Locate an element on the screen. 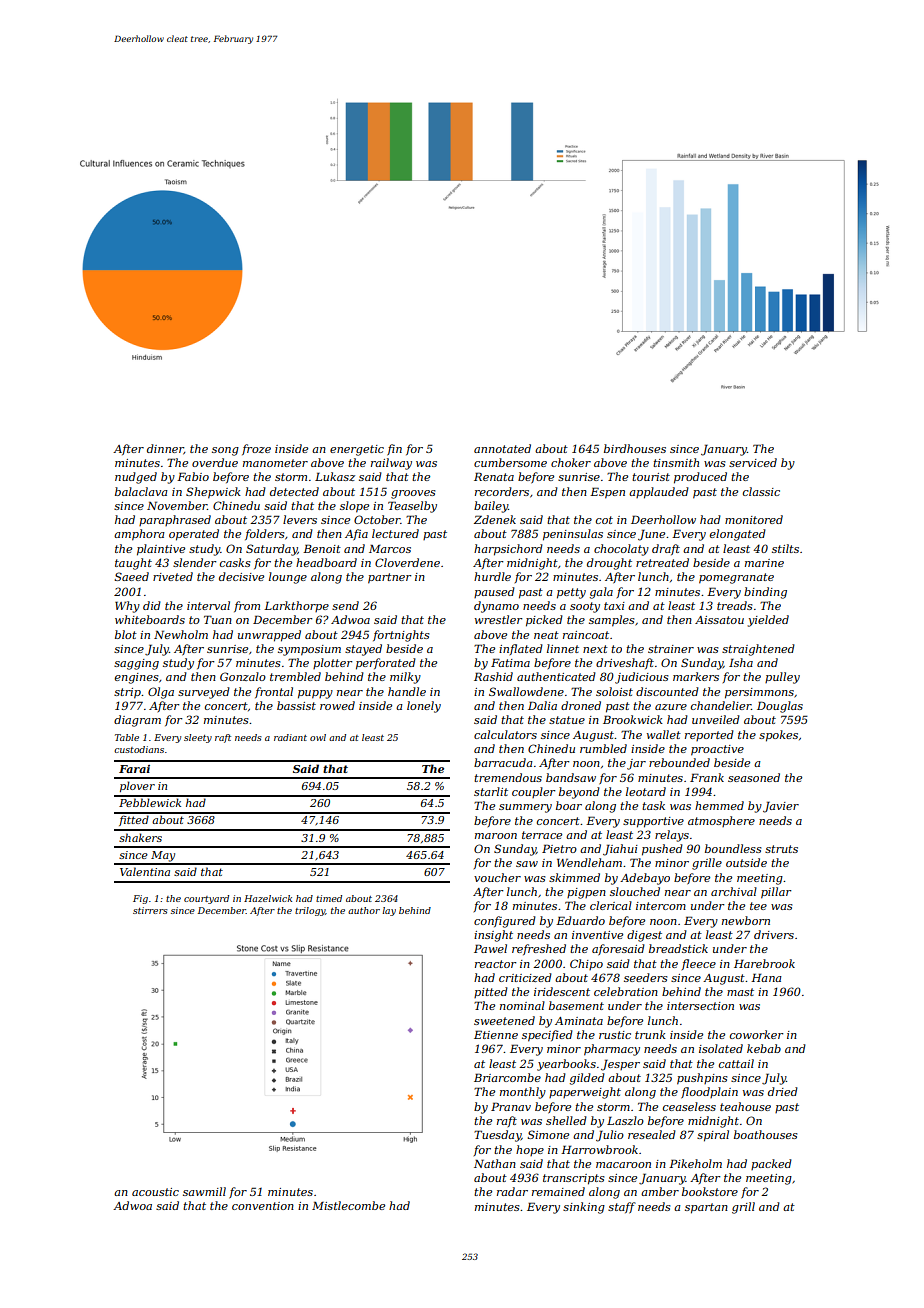  dynamo is located at coordinates (496, 607).
